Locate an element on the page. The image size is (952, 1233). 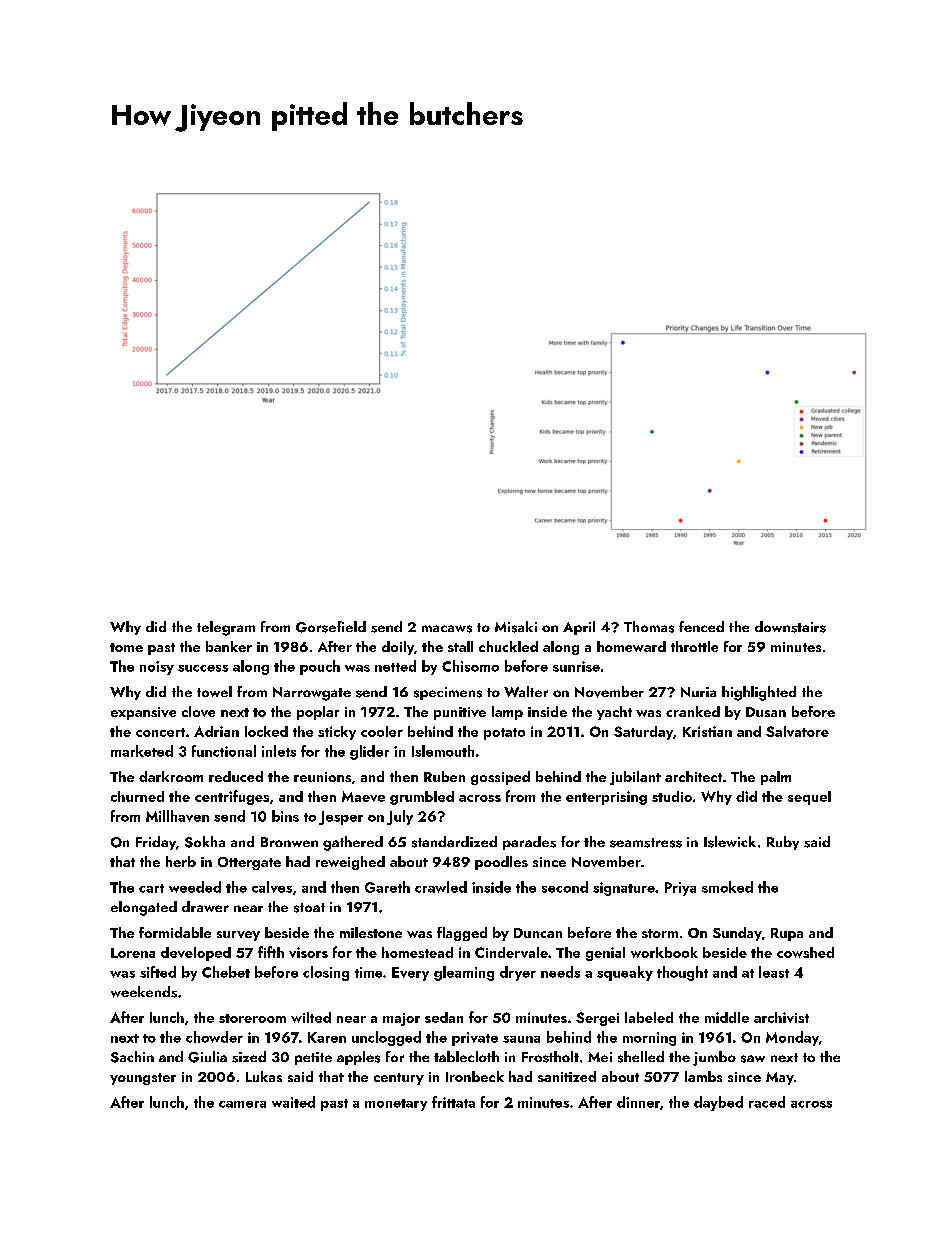
thought is located at coordinates (682, 973).
